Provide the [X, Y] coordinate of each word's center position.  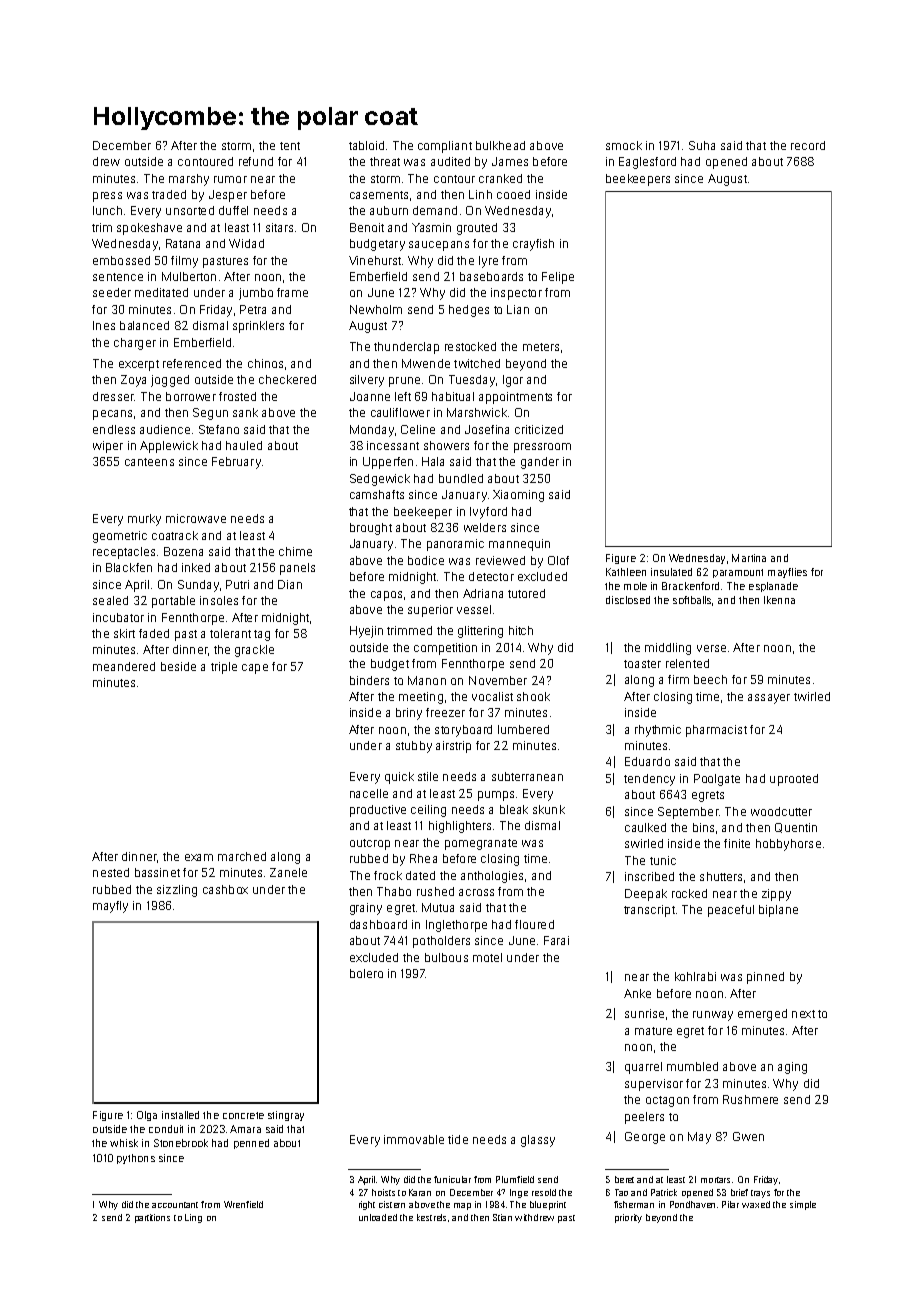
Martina [749, 558]
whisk [124, 1143]
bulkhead [500, 145]
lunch [107, 210]
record [808, 145]
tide [458, 1139]
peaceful [731, 911]
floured [534, 924]
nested [111, 872]
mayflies [787, 573]
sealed [110, 600]
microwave [196, 518]
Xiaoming [518, 496]
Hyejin [366, 632]
